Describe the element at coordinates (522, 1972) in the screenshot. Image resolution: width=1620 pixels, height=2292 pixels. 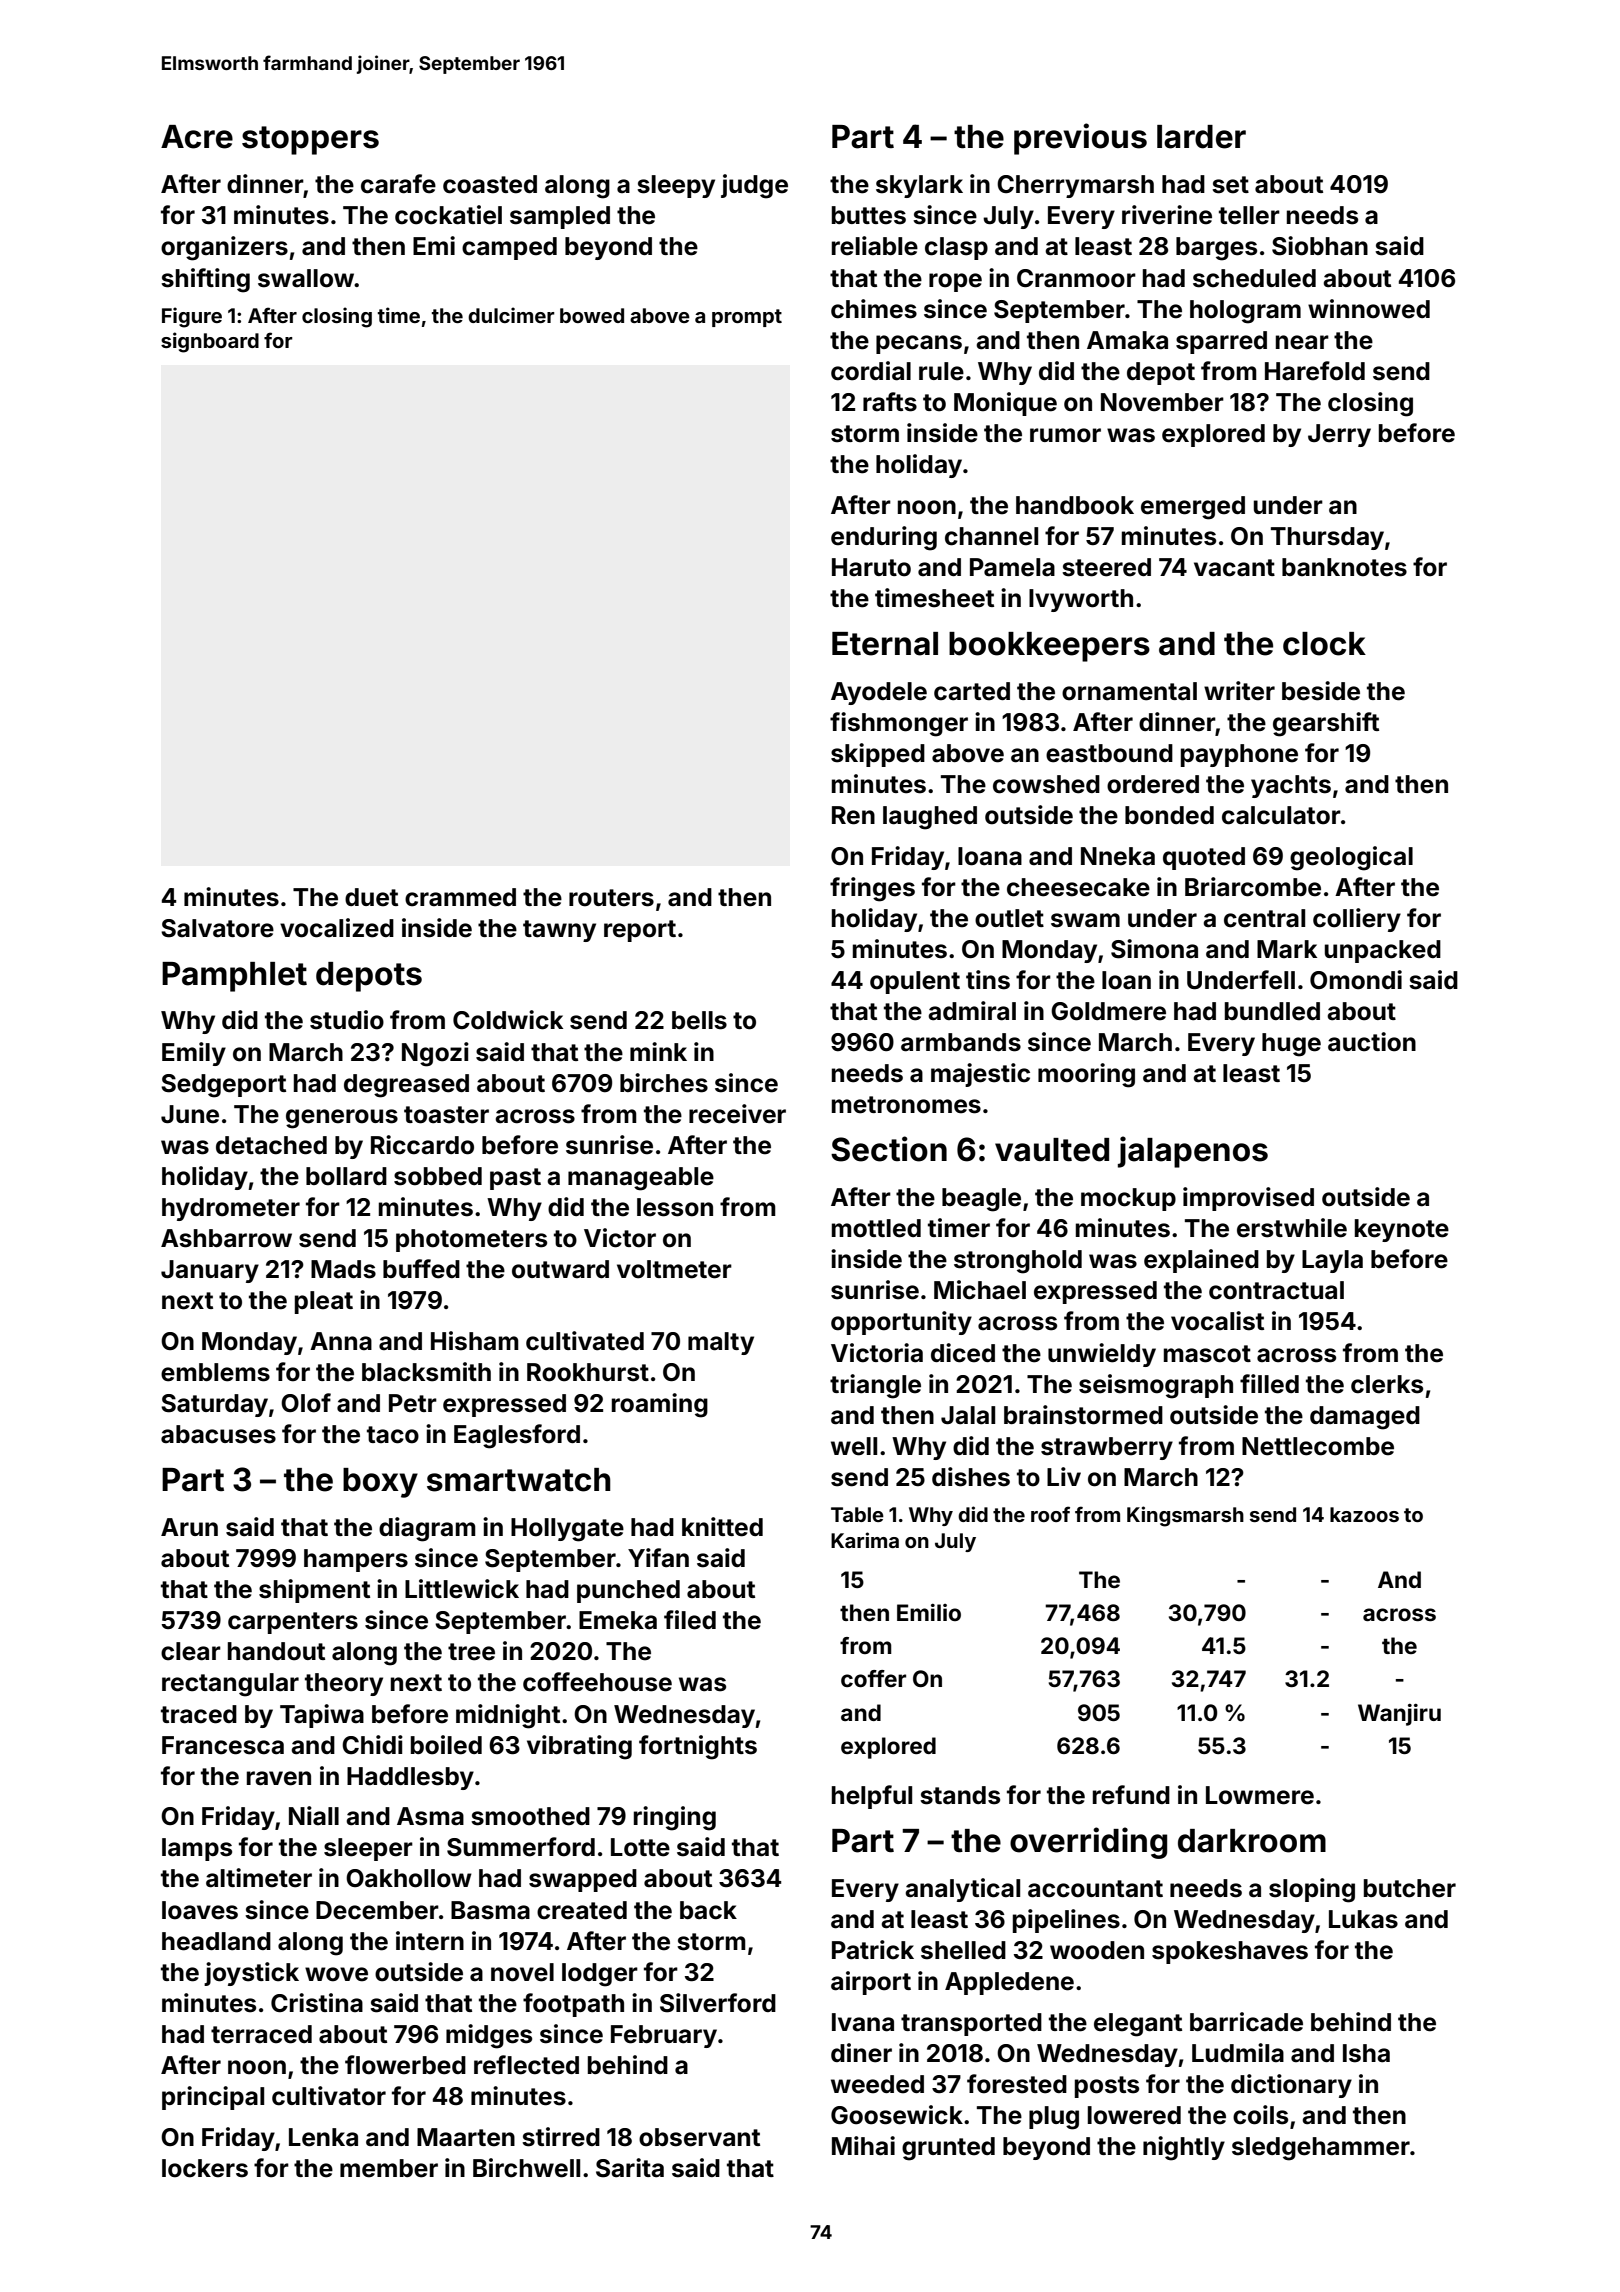
I see `novel` at that location.
